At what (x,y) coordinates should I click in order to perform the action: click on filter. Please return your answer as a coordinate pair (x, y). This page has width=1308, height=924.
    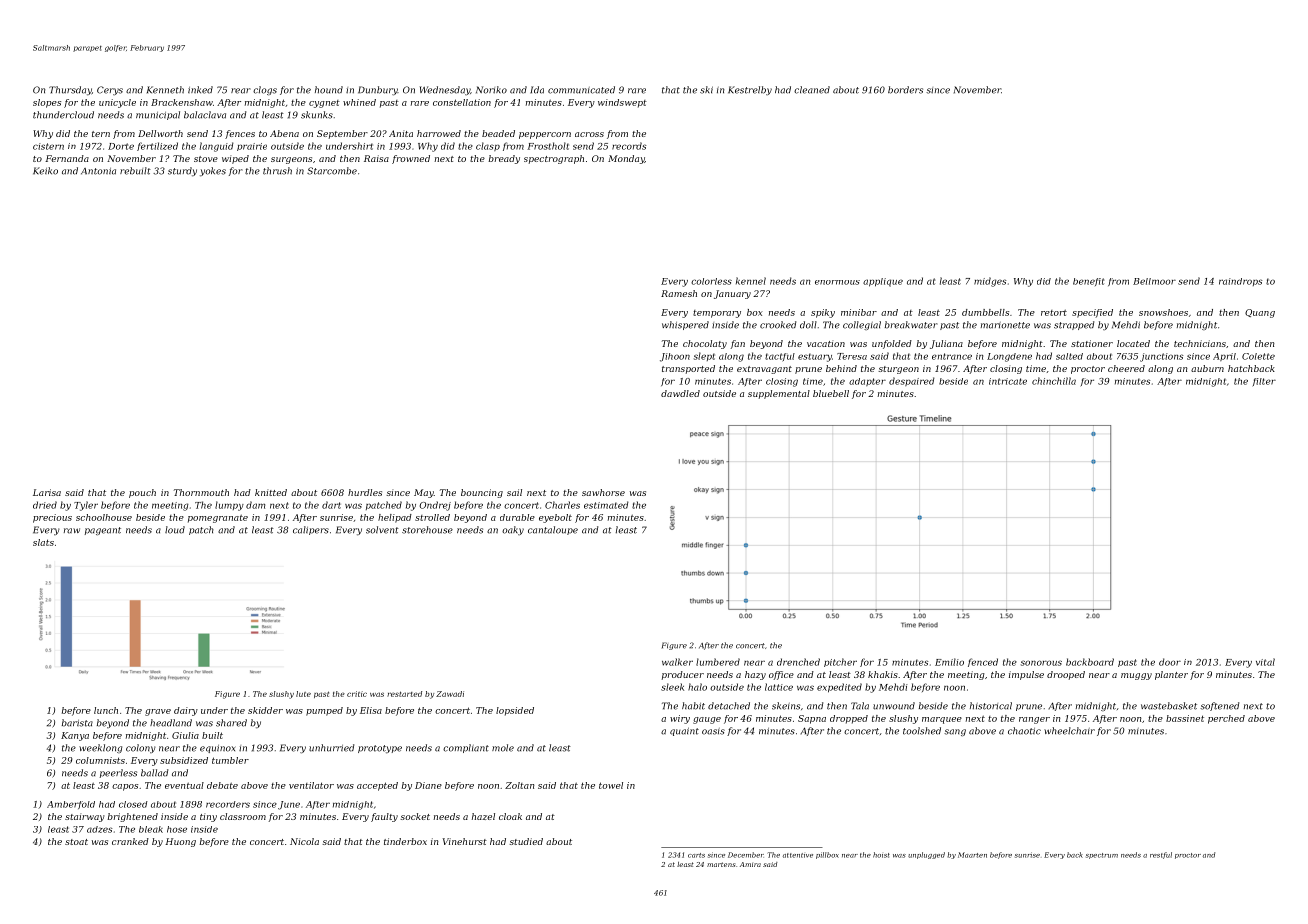
    Looking at the image, I should click on (1264, 382).
